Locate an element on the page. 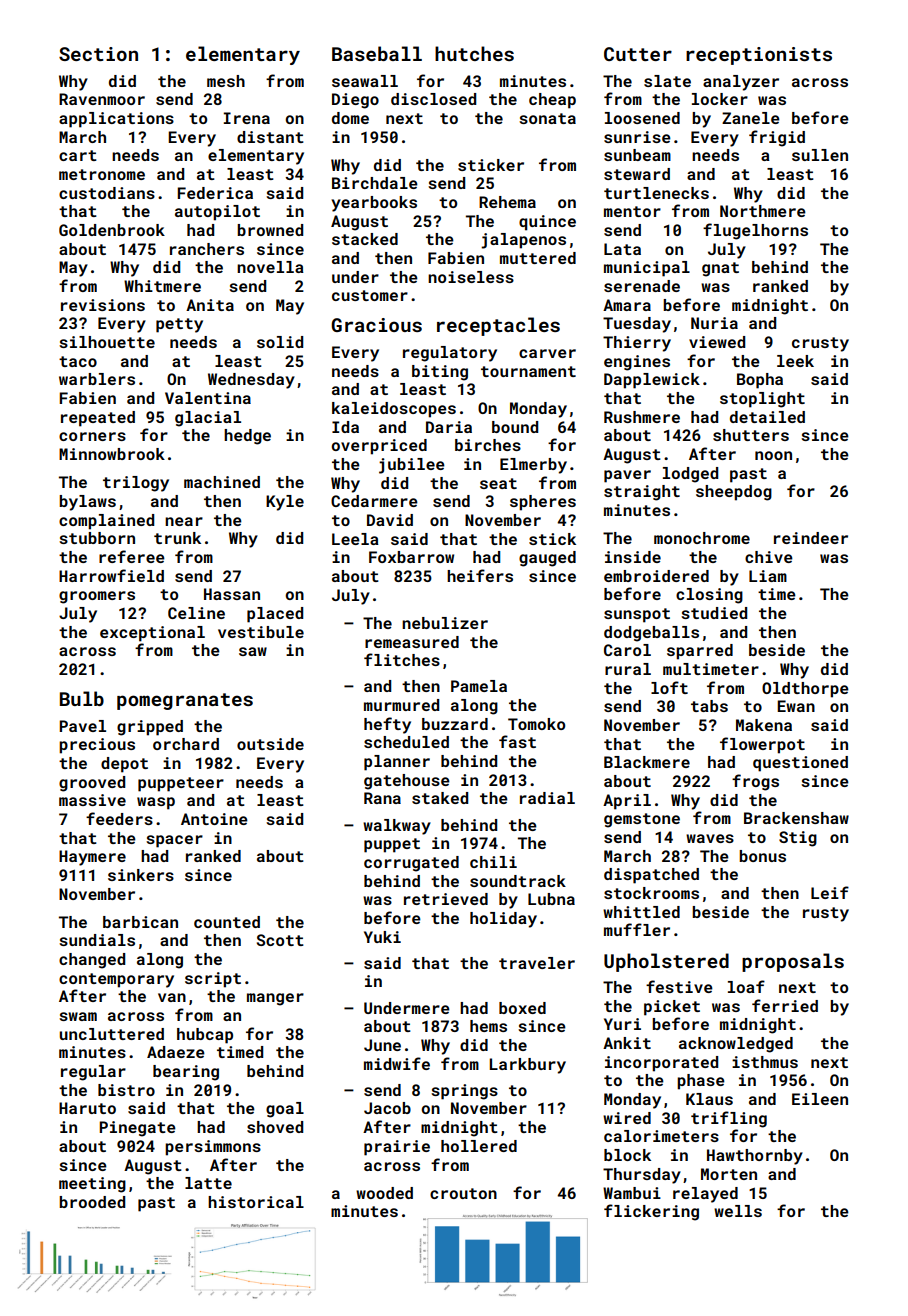 The height and width of the image is (1316, 908). straight is located at coordinates (642, 493).
